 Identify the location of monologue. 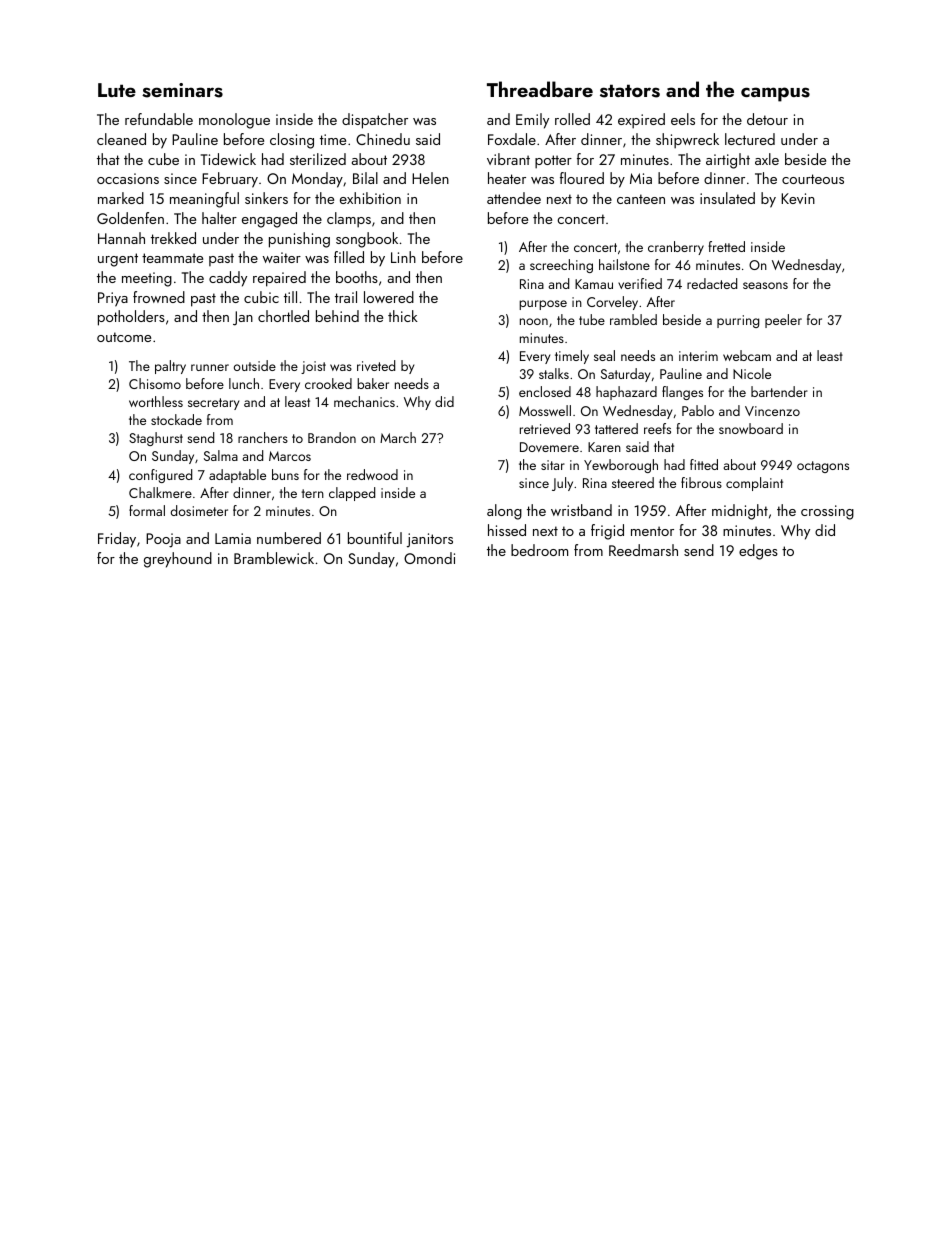
(234, 121).
